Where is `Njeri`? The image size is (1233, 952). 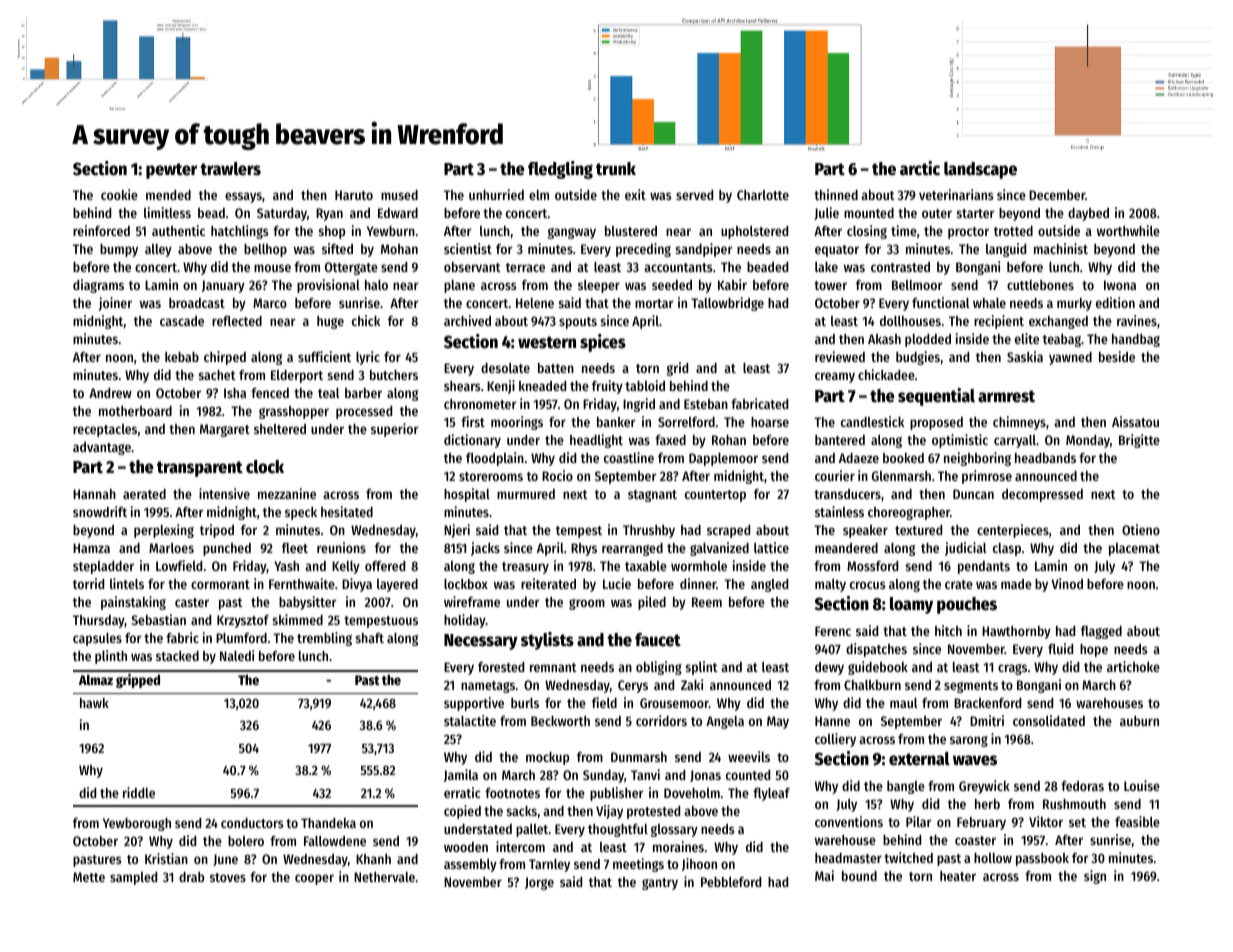 Njeri is located at coordinates (457, 531).
